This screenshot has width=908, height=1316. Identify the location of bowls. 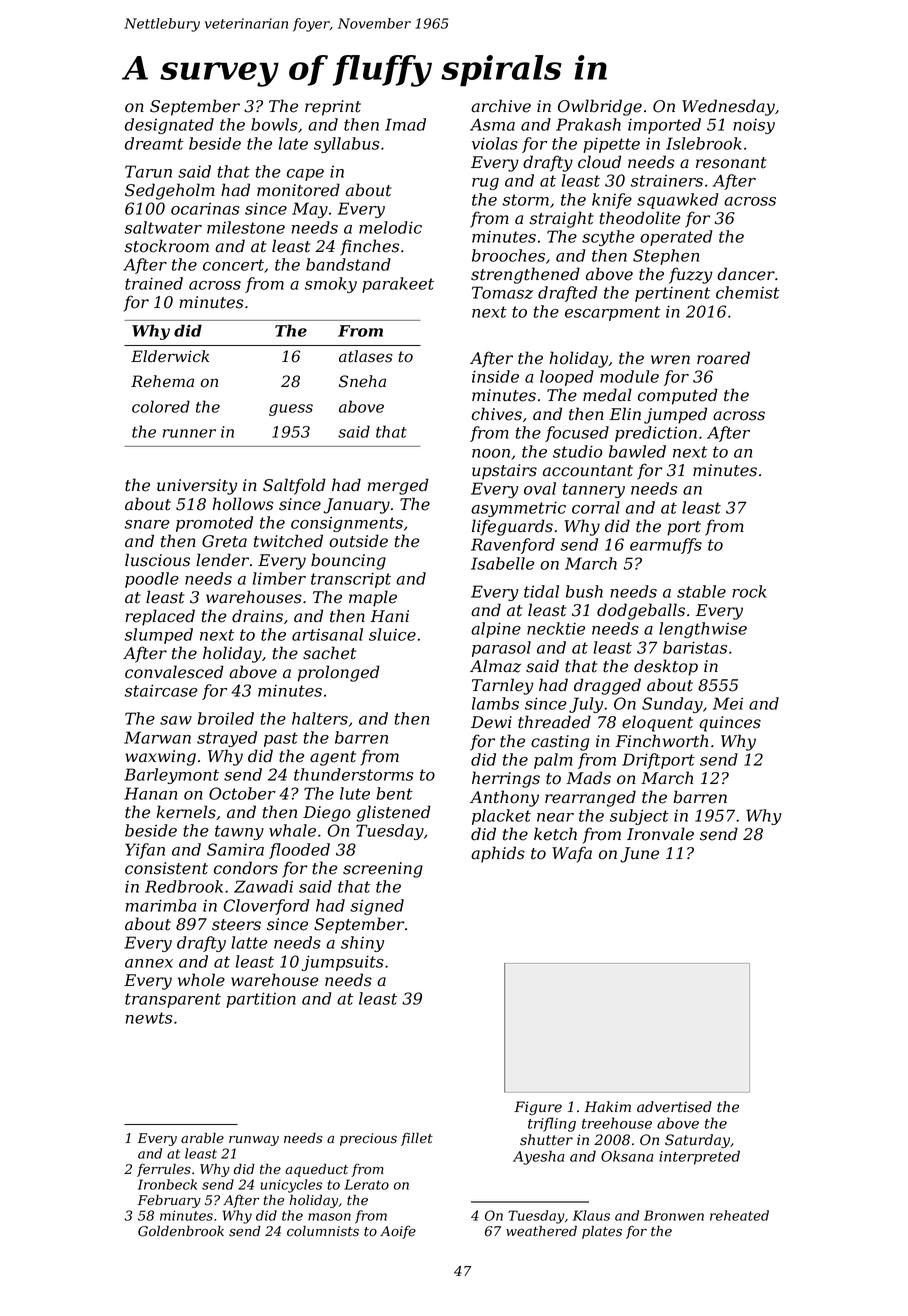
(274, 124).
